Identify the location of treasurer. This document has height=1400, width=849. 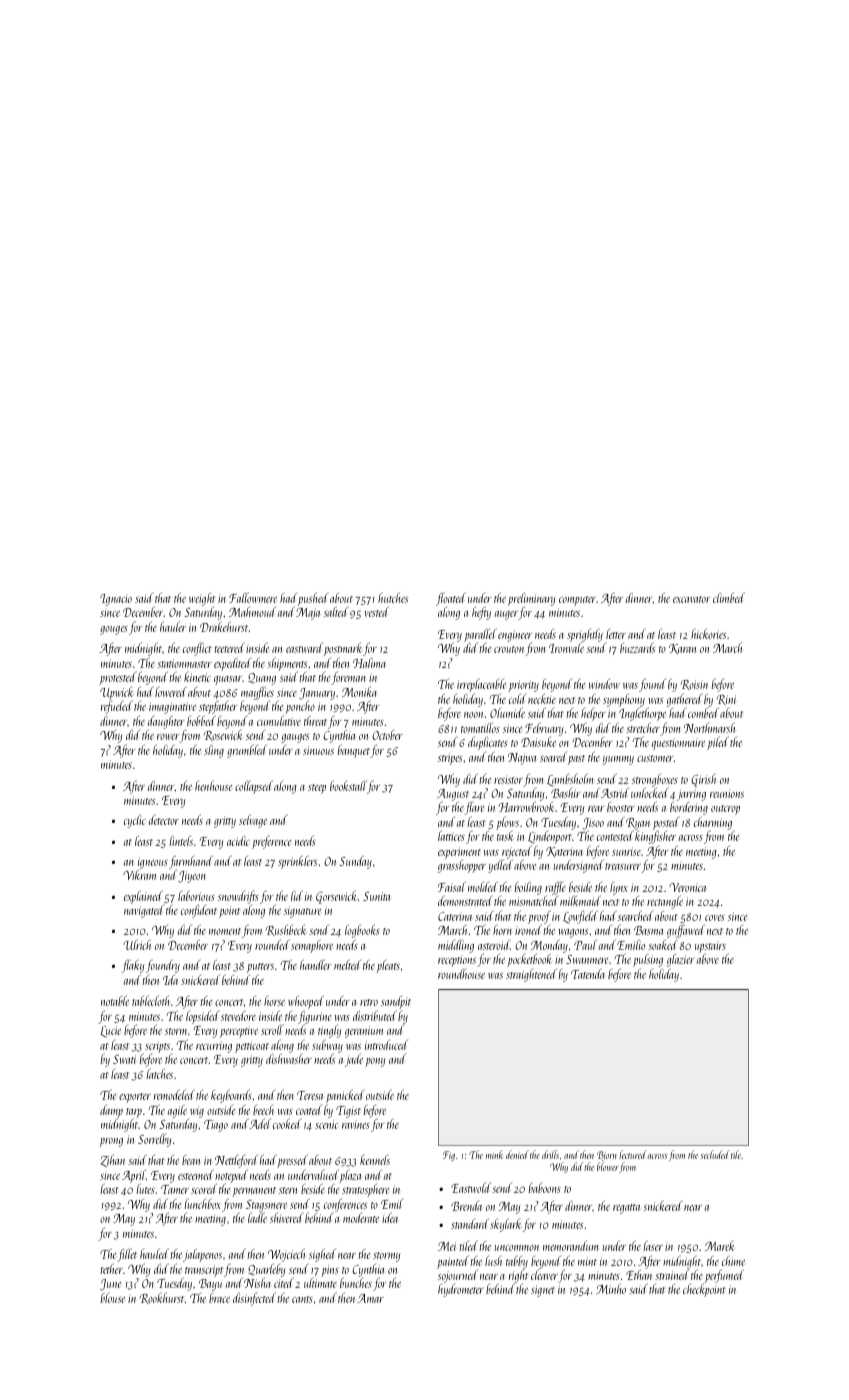
(623, 866).
